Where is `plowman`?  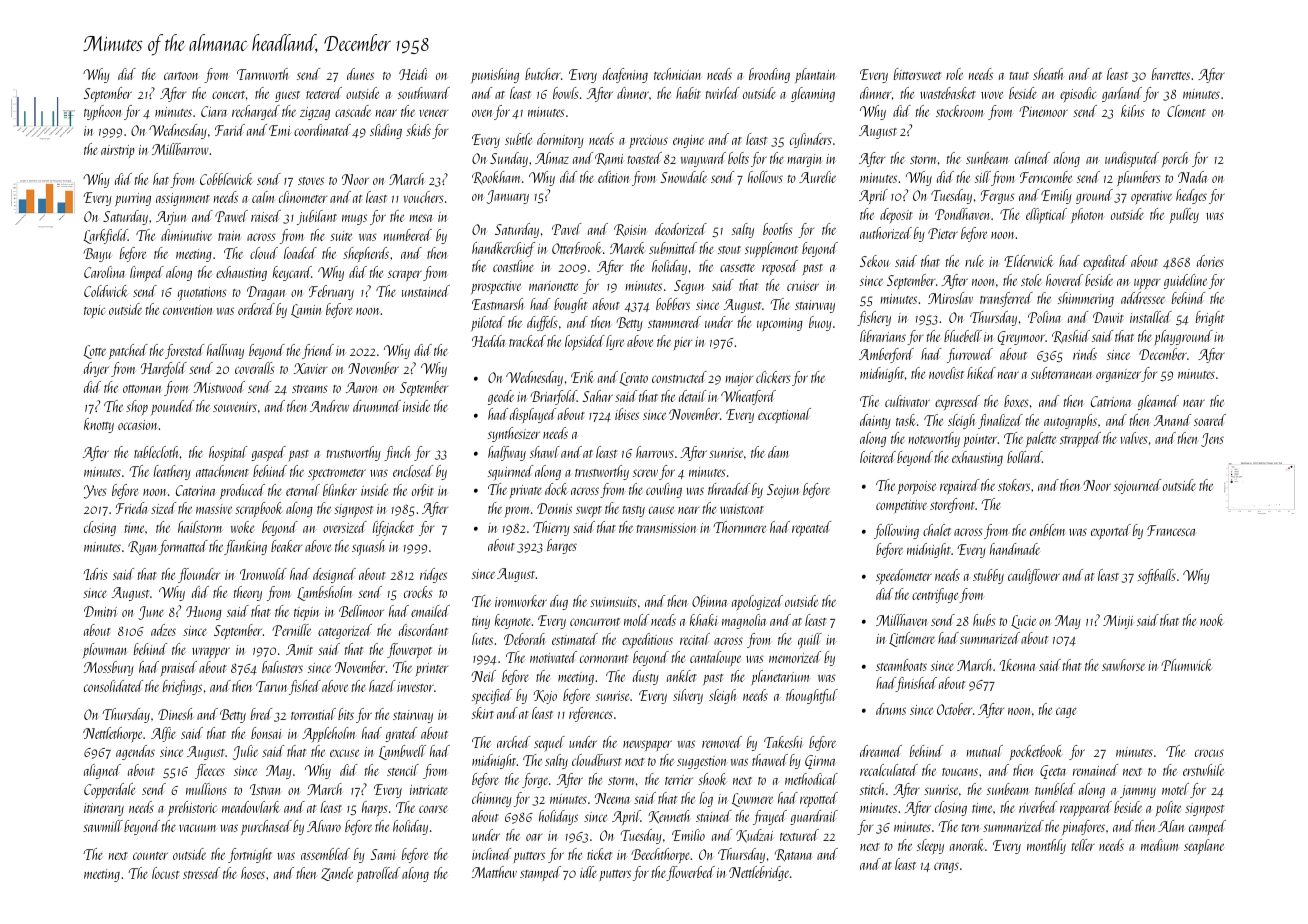
plowman is located at coordinates (105, 650).
